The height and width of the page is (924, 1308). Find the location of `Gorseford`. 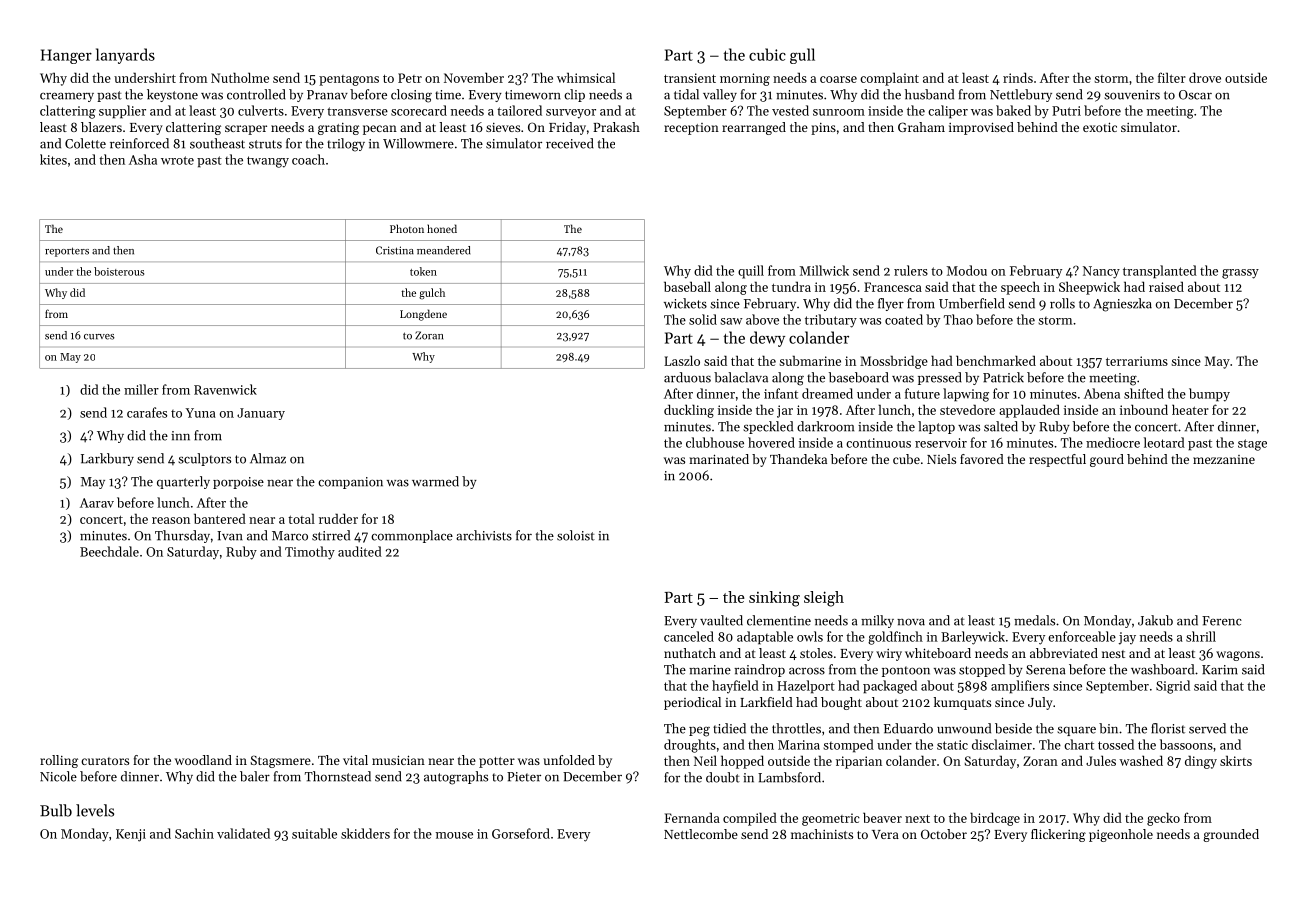

Gorseford is located at coordinates (521, 833).
